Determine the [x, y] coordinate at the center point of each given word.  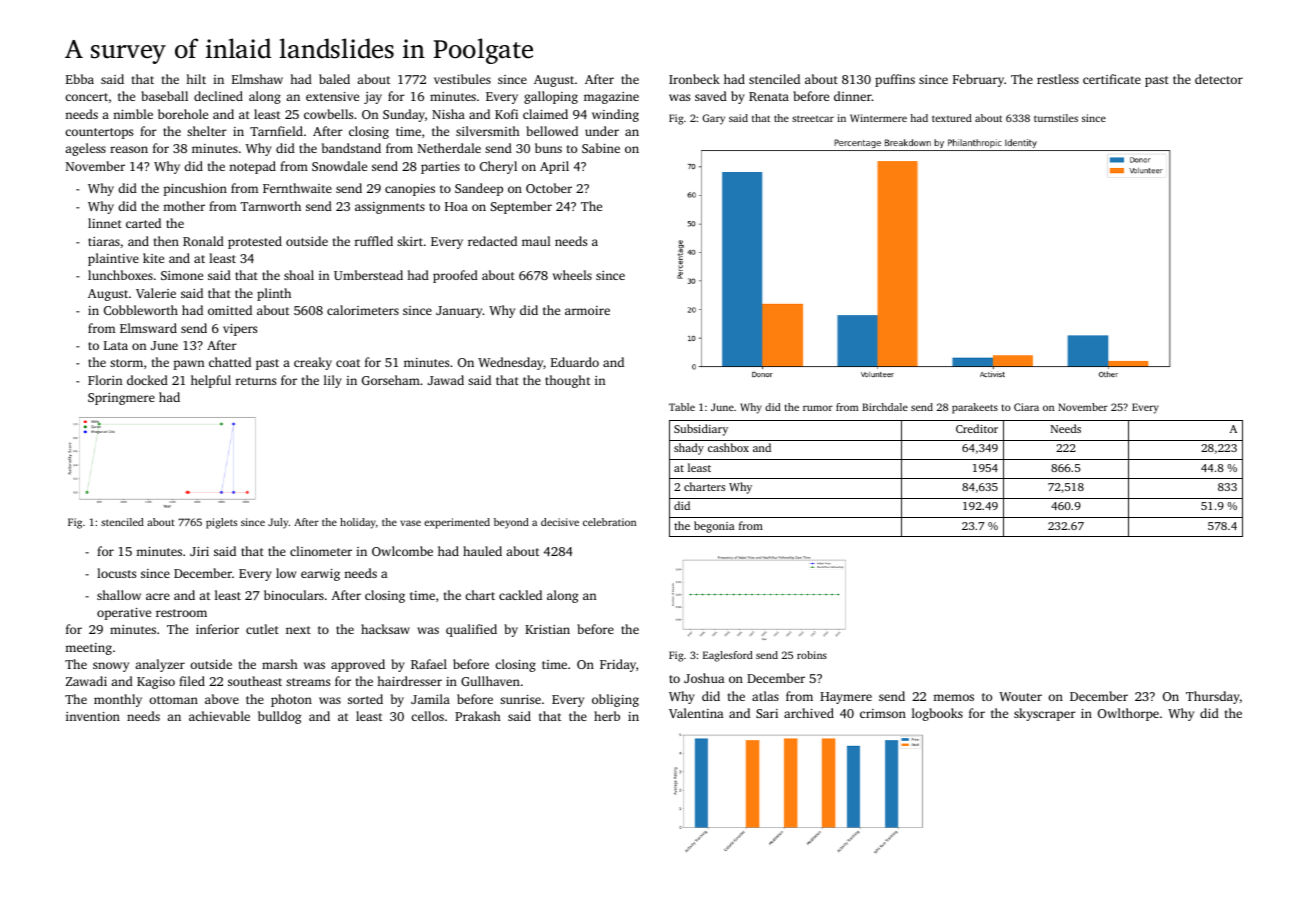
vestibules [462, 79]
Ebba [80, 79]
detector [1219, 79]
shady [689, 449]
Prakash [478, 716]
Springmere [121, 399]
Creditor [977, 428]
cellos [427, 716]
